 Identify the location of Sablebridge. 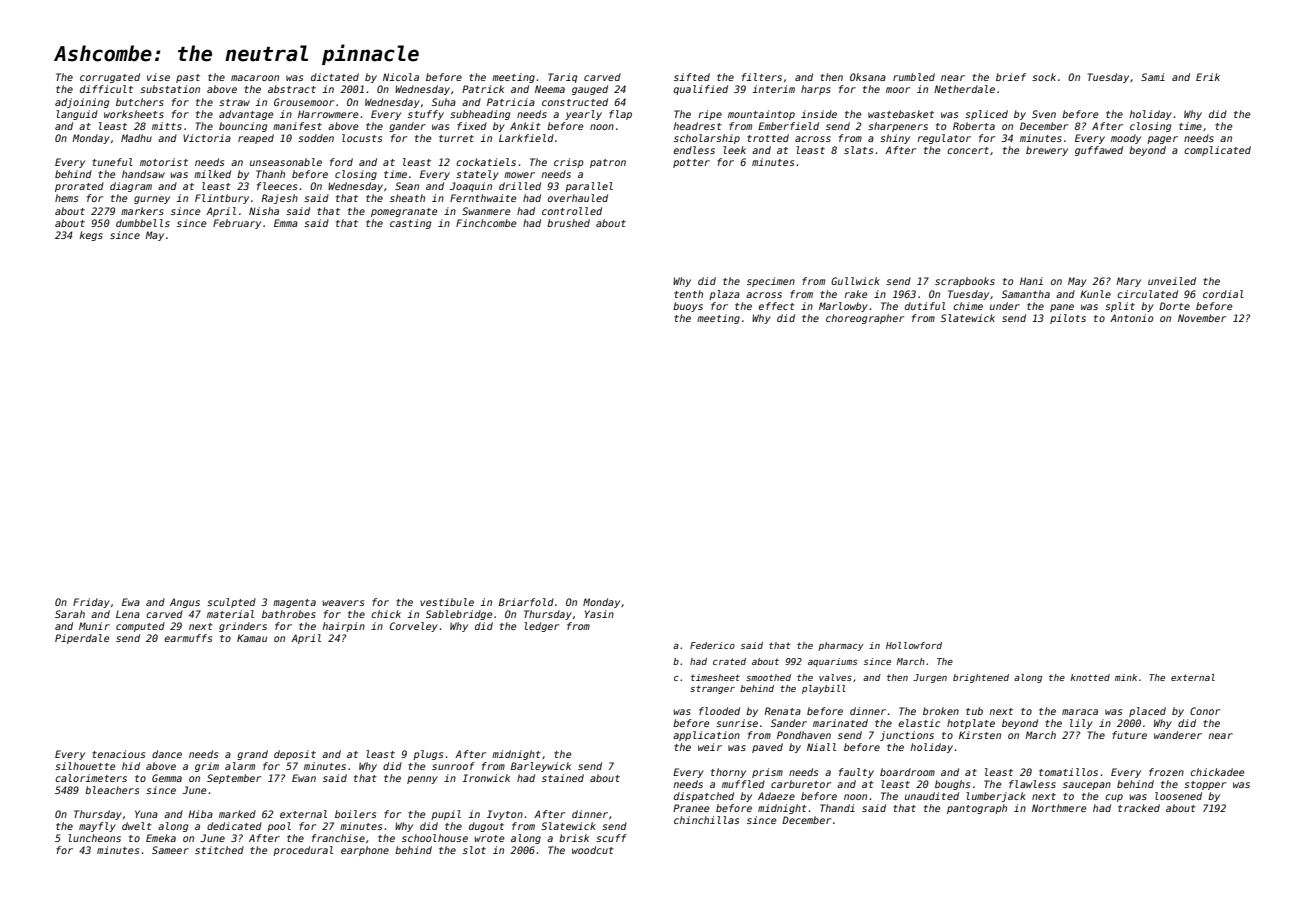
(459, 615).
